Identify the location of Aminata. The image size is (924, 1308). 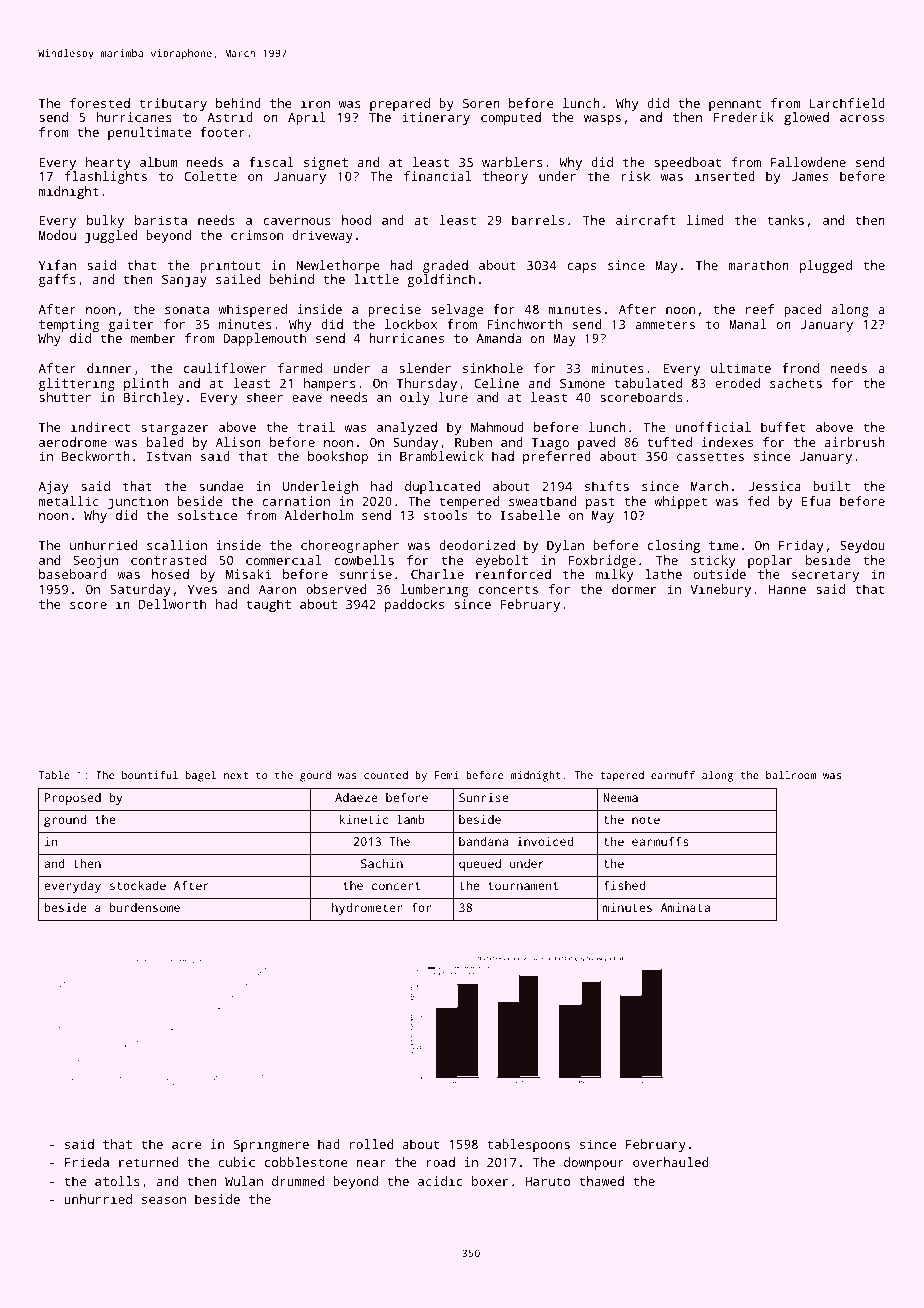
(685, 907).
